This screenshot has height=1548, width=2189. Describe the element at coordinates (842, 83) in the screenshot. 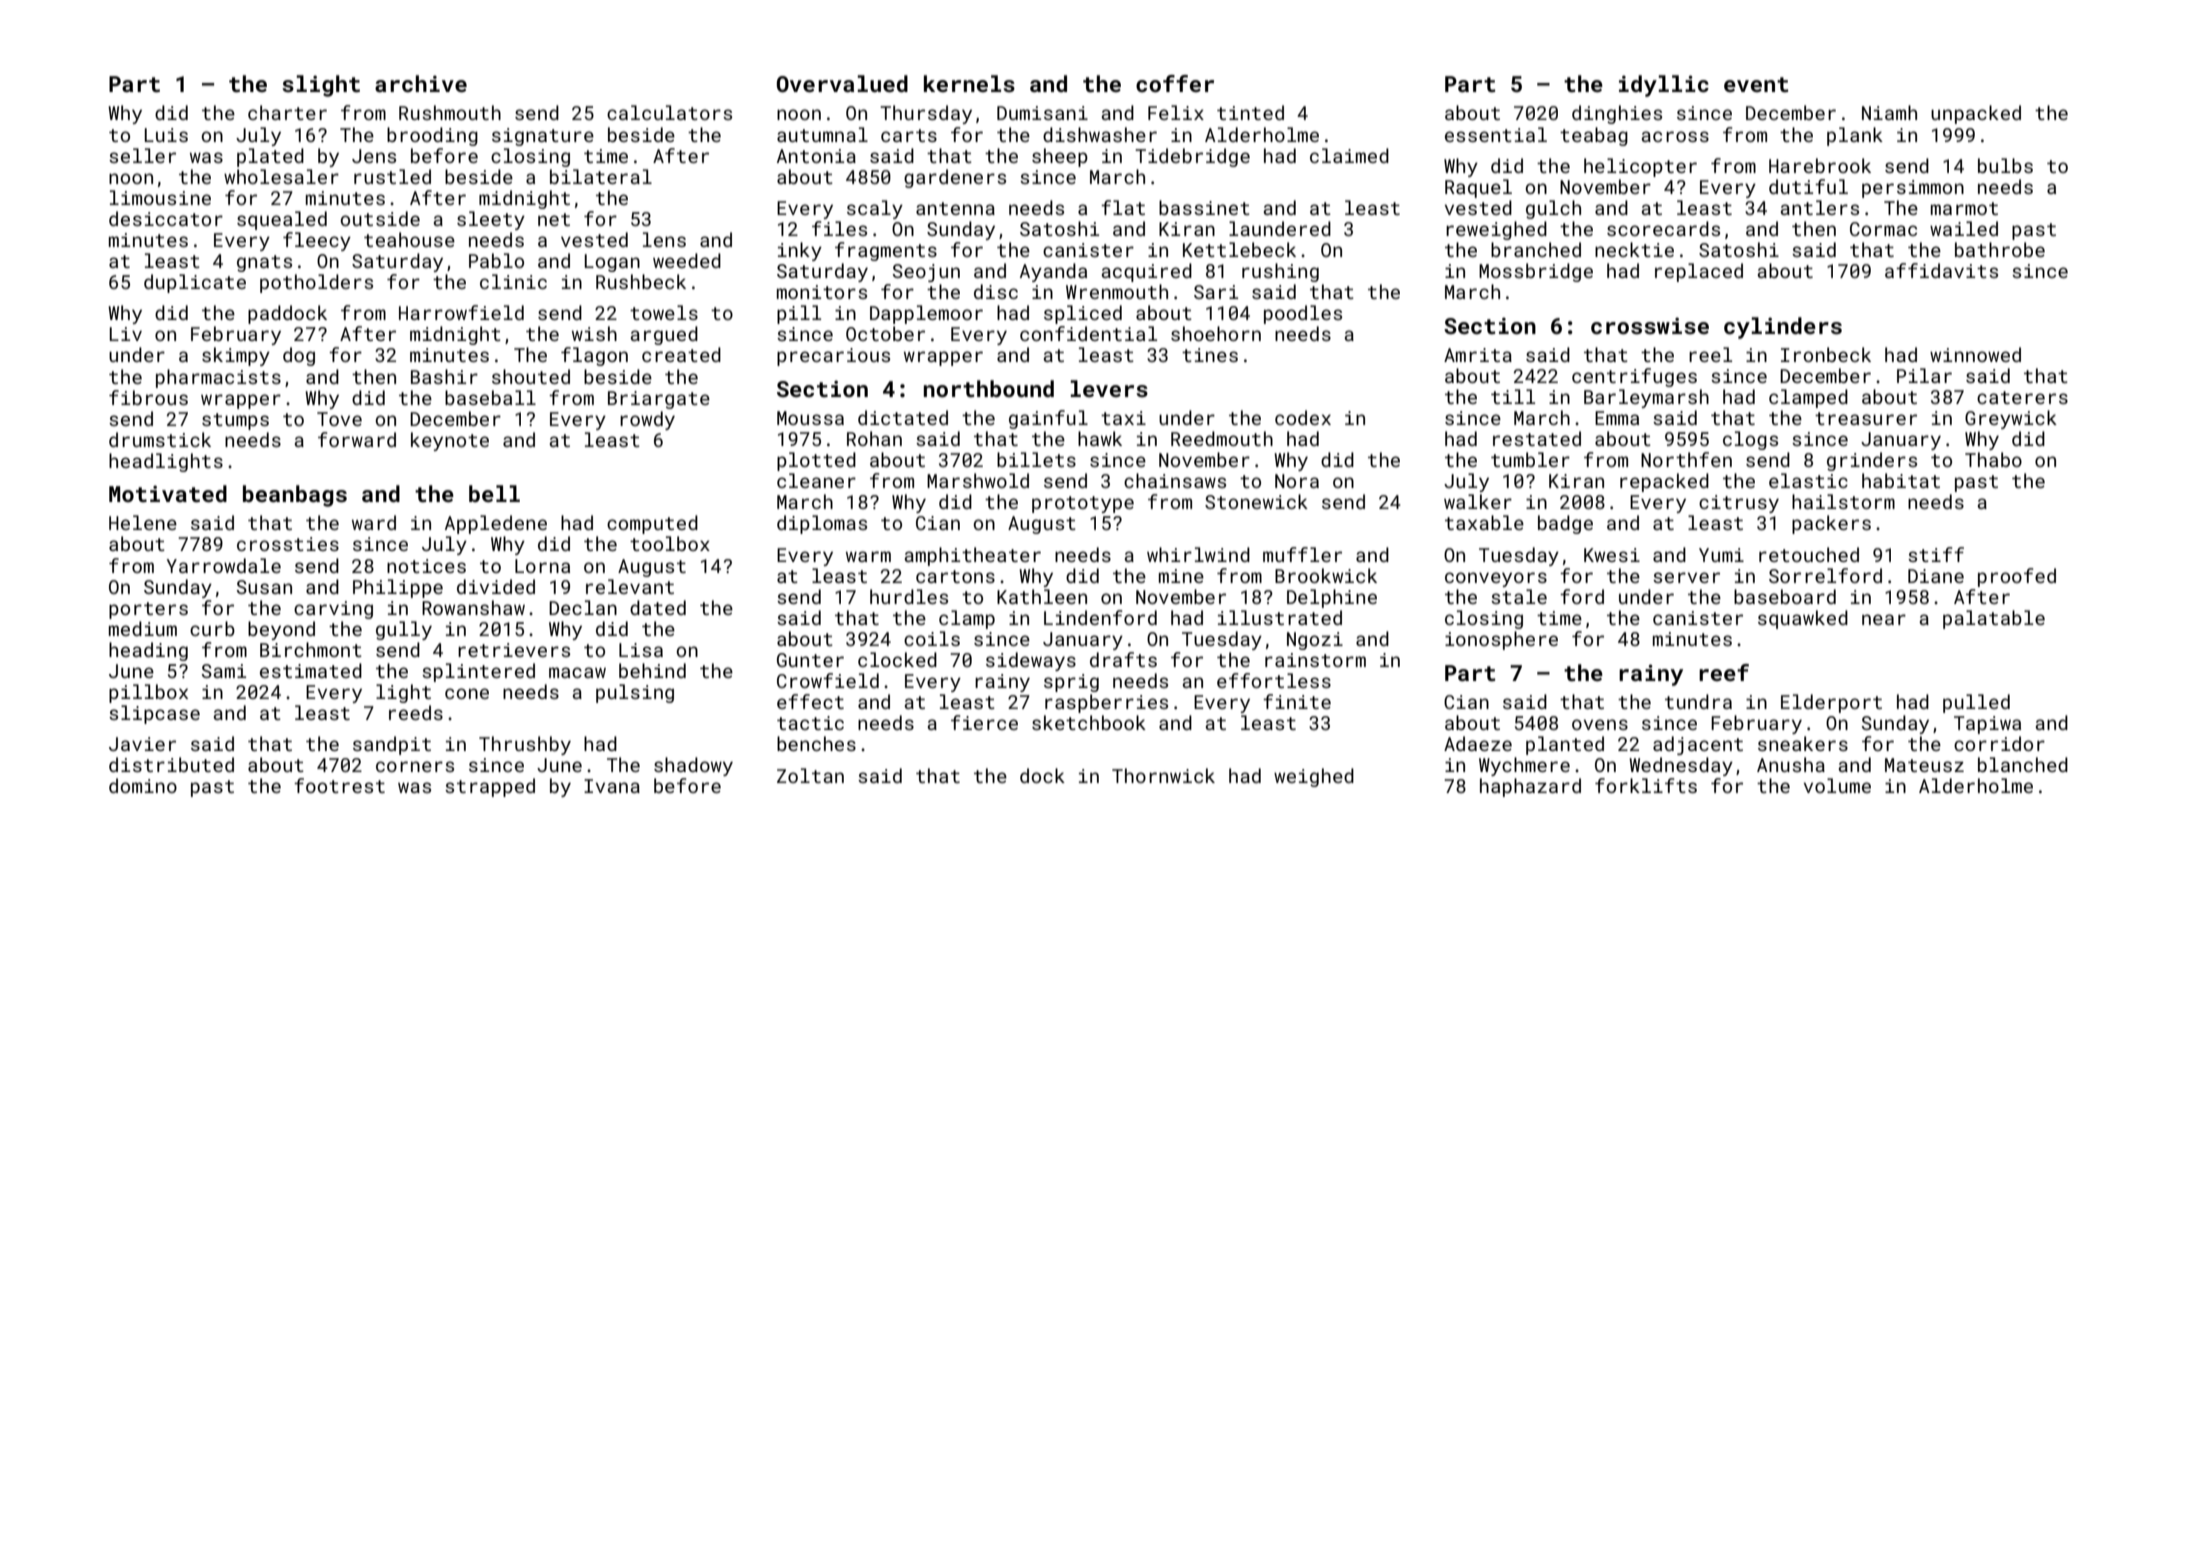

I see `Overvalued` at that location.
